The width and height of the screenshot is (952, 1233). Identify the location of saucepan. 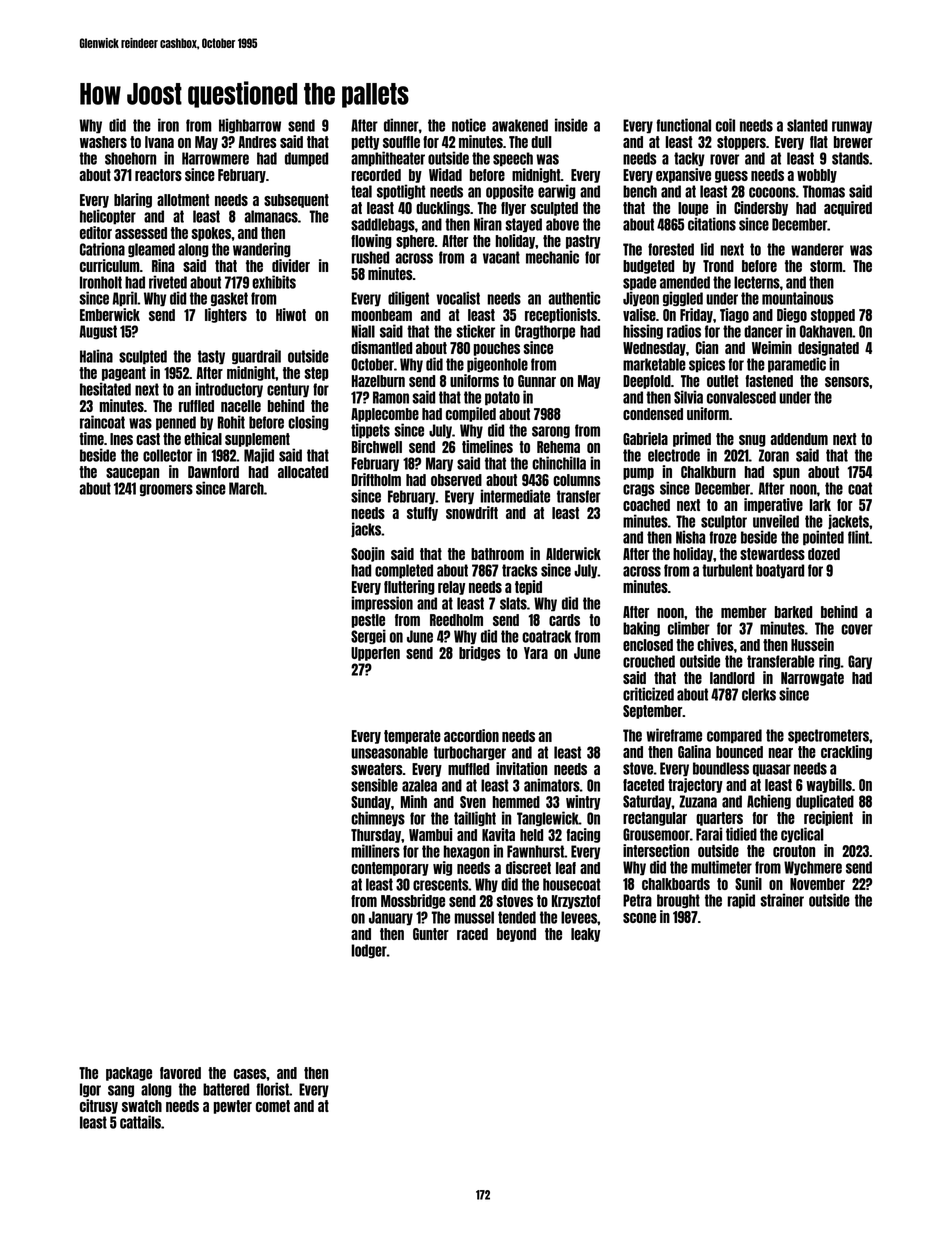
(132, 474).
